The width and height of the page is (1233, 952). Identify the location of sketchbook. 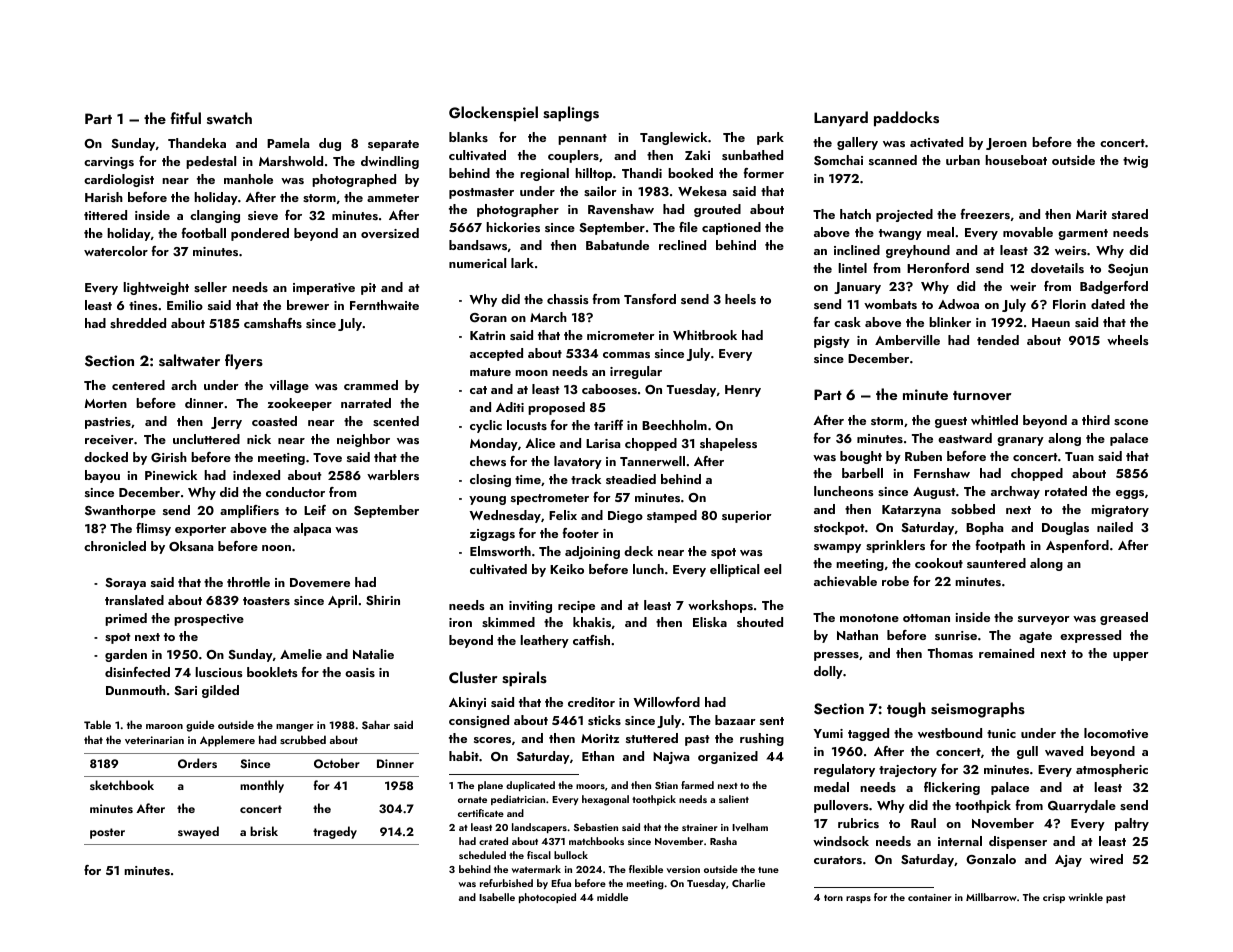
(122, 785).
